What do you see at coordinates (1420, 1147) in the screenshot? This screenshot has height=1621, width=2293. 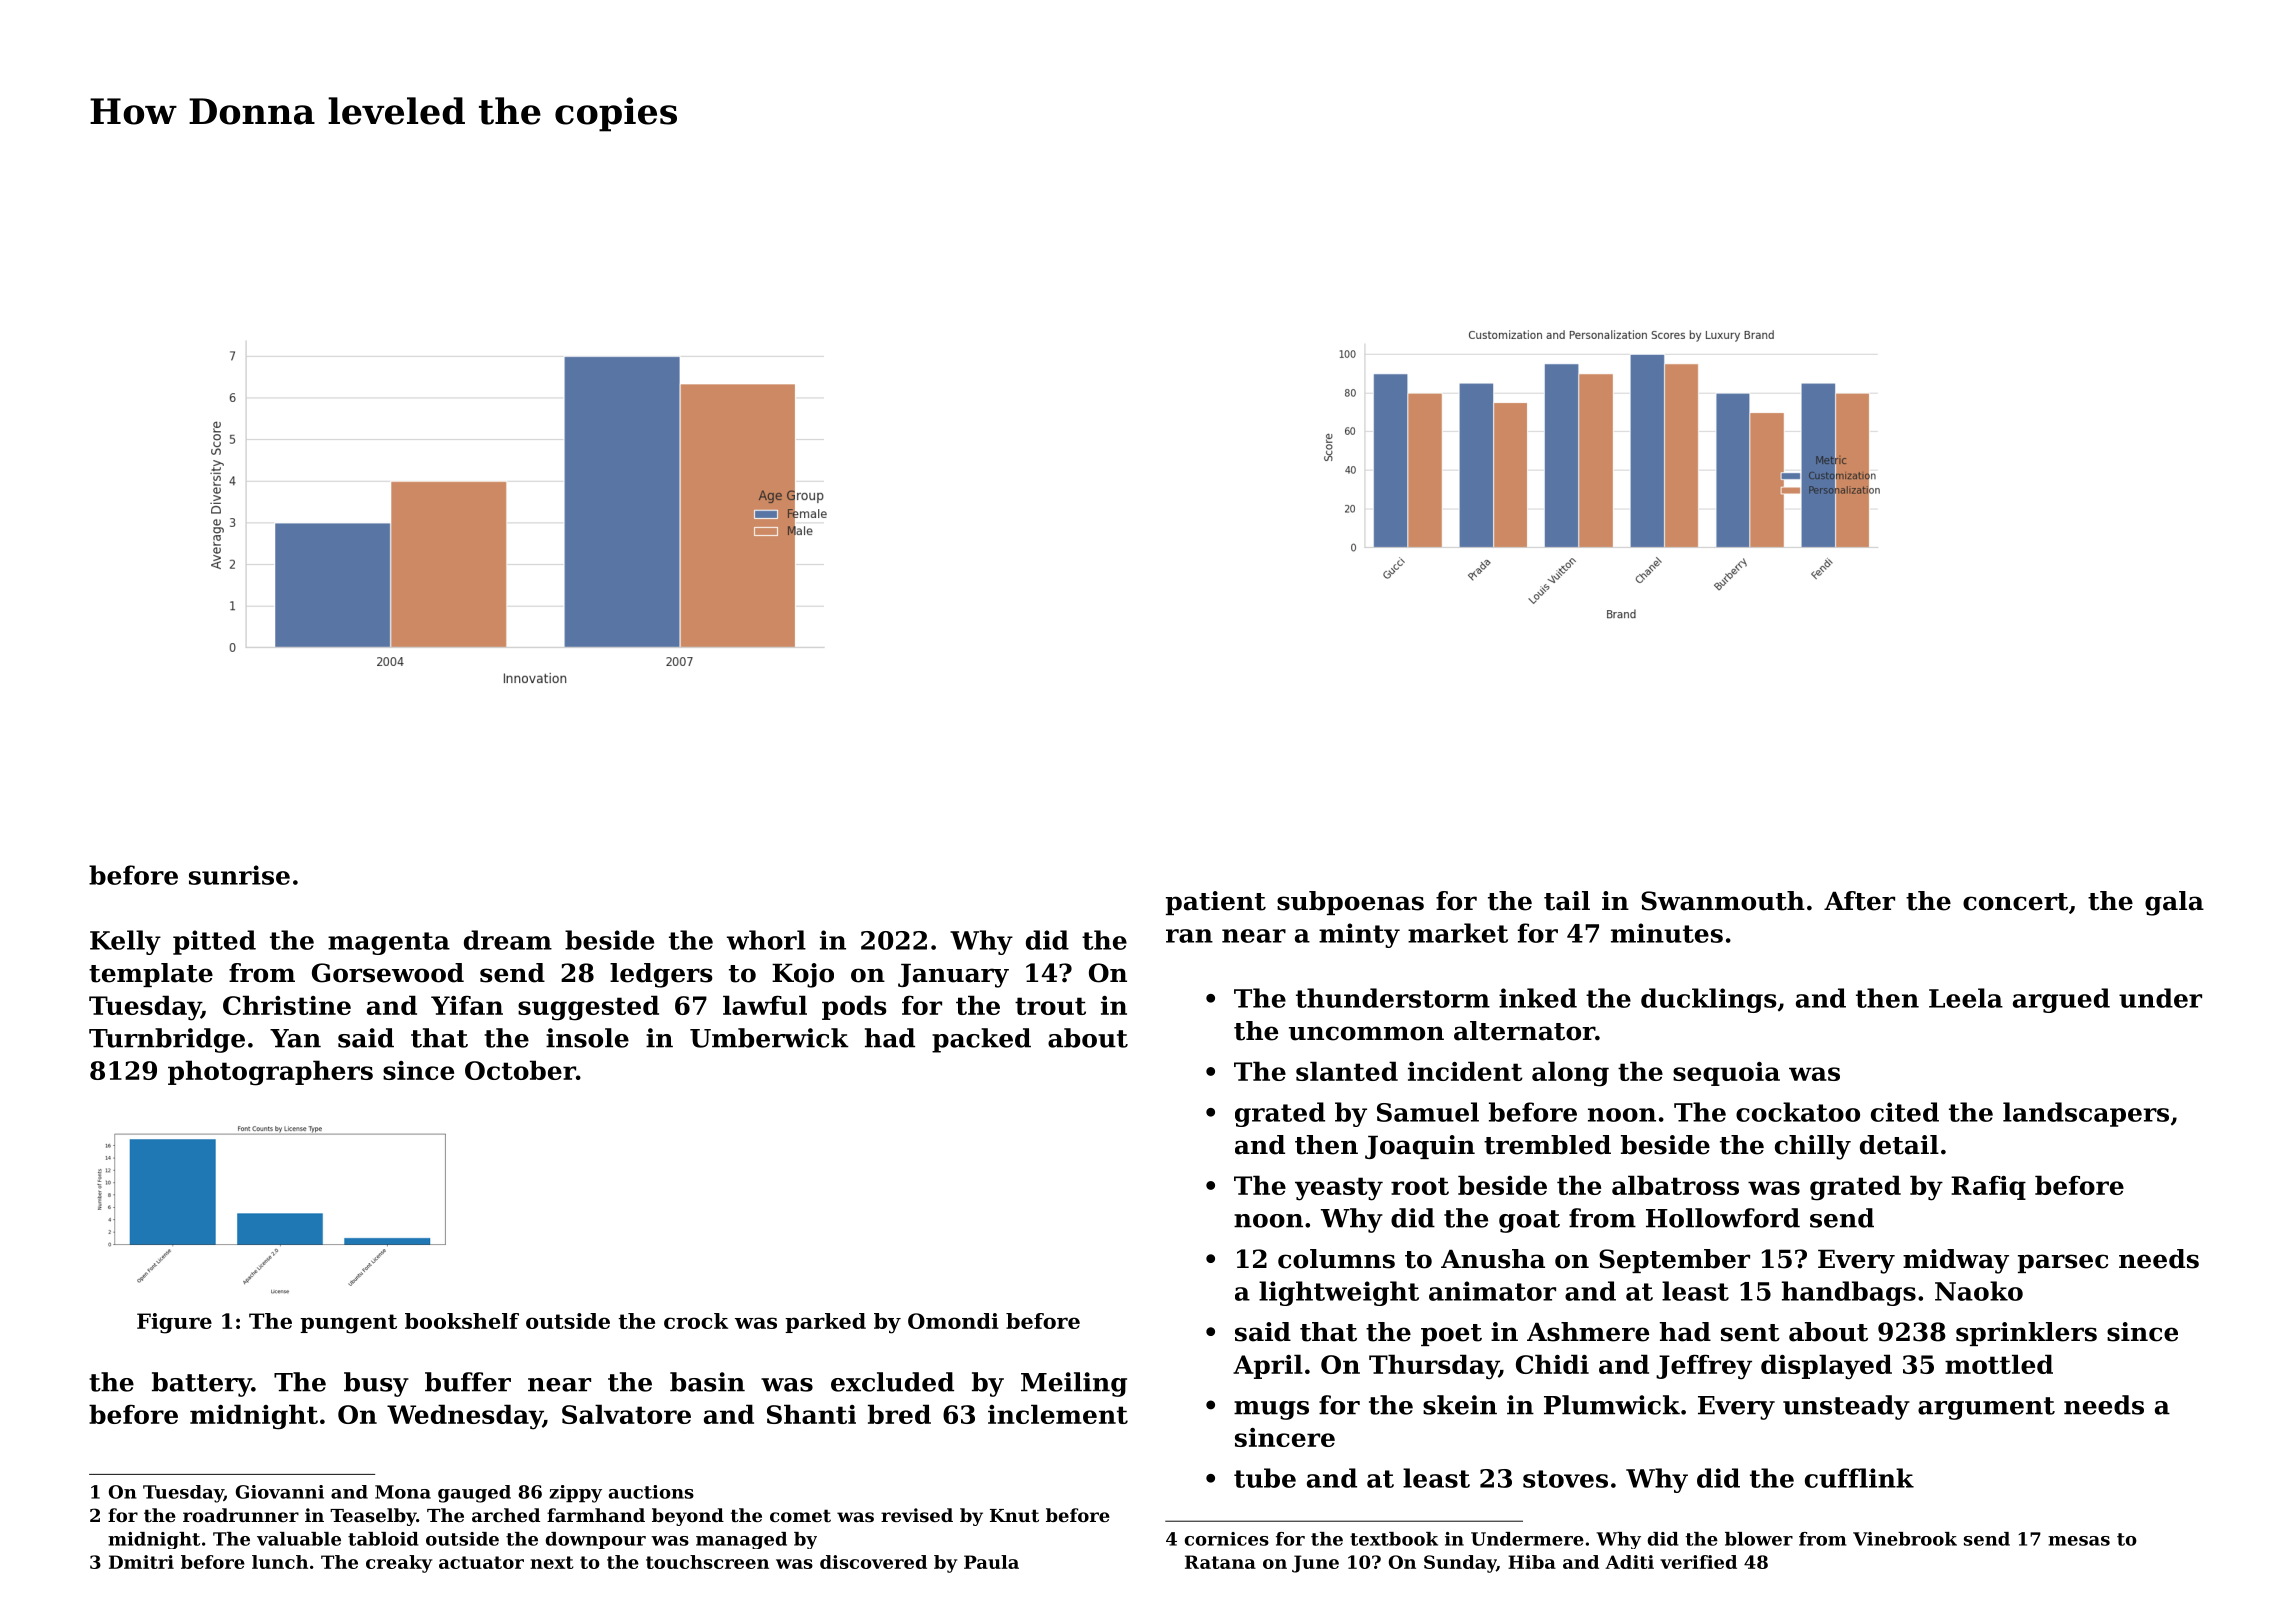 I see `Joaquin` at bounding box center [1420, 1147].
